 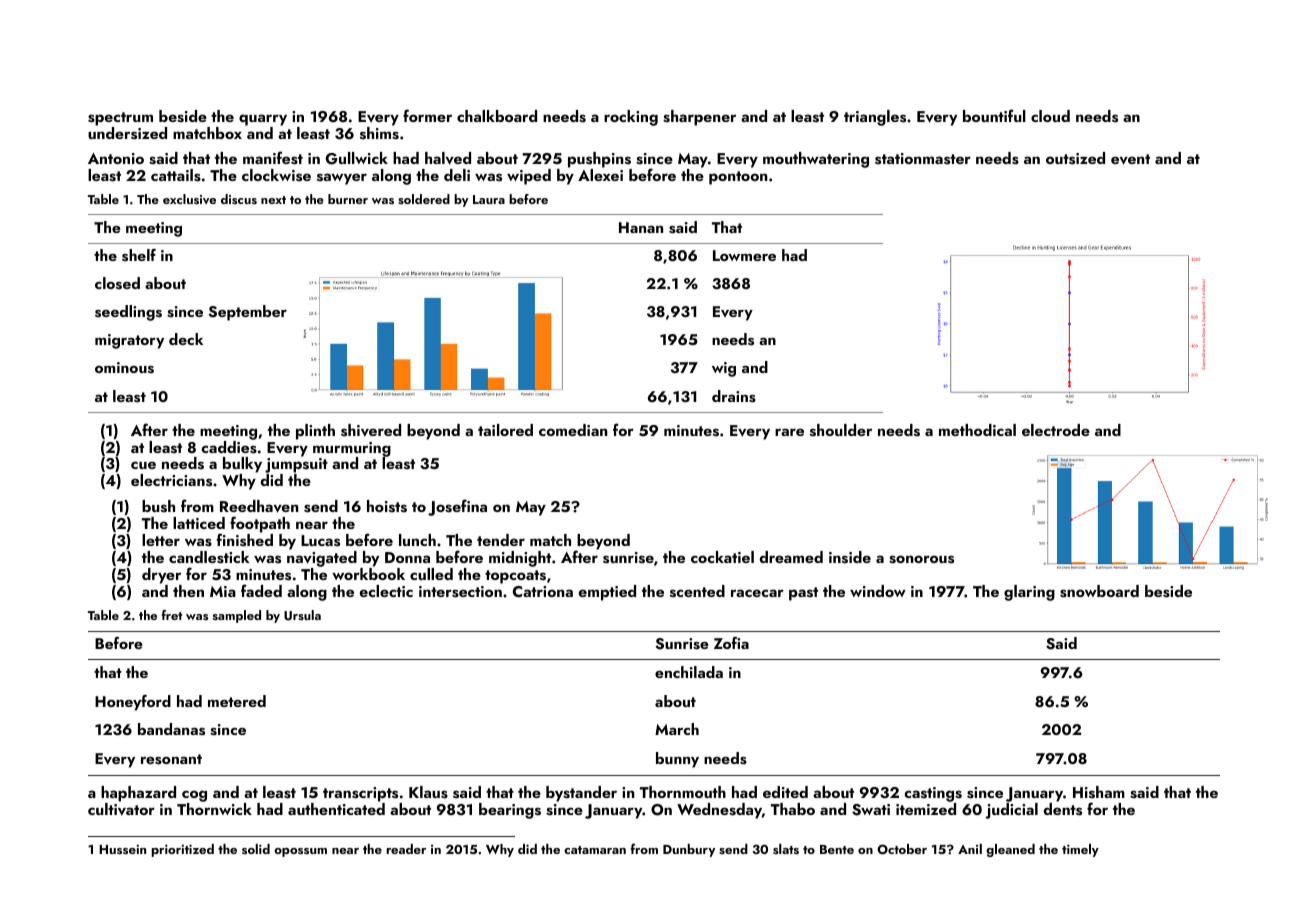 I want to click on electrode, so click(x=1056, y=430).
